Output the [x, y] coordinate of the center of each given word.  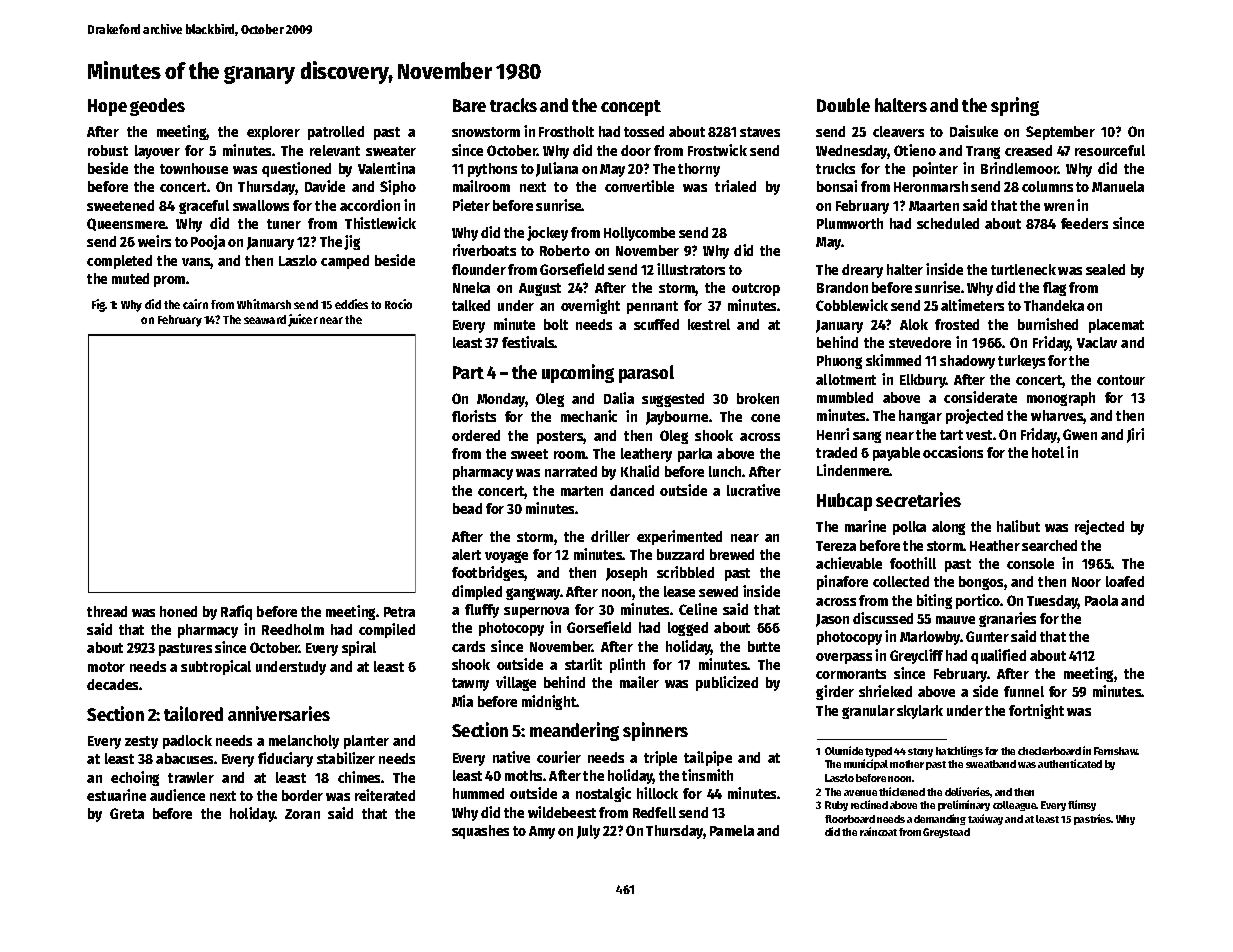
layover [157, 152]
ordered [476, 435]
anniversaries [279, 713]
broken [758, 398]
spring [1015, 106]
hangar [920, 417]
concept [631, 108]
